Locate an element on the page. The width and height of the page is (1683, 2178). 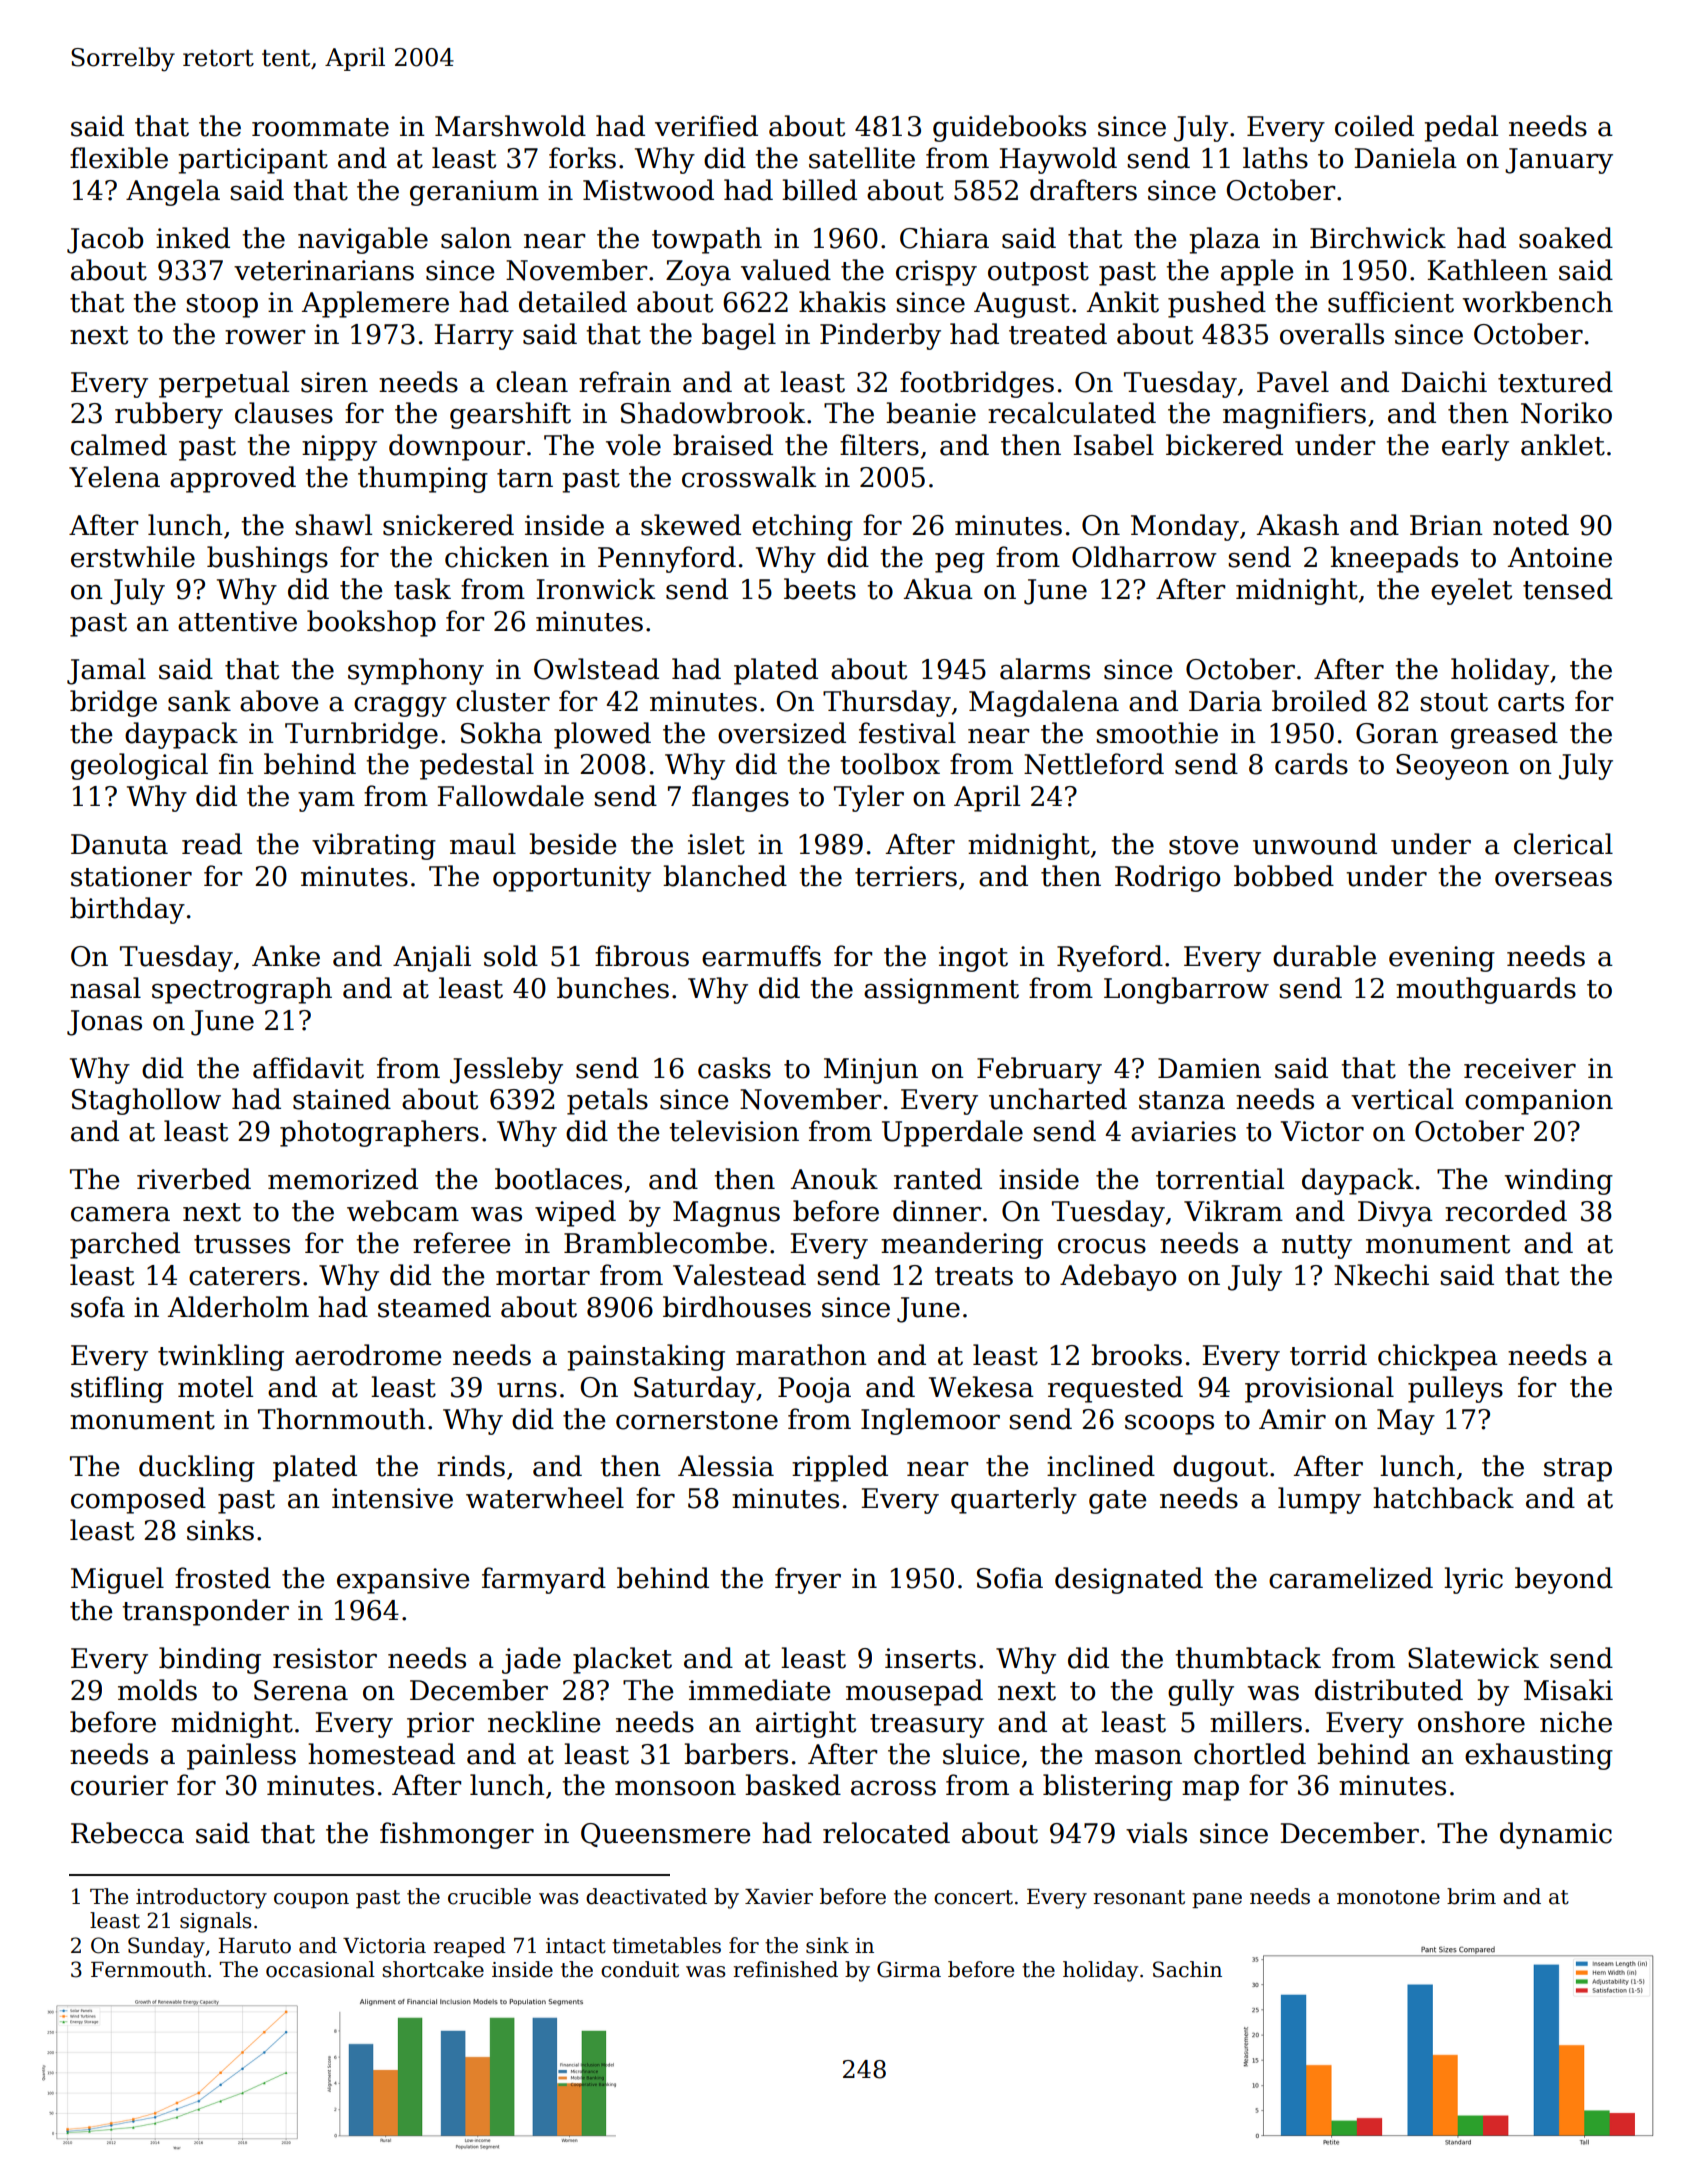
pedal is located at coordinates (1461, 128).
